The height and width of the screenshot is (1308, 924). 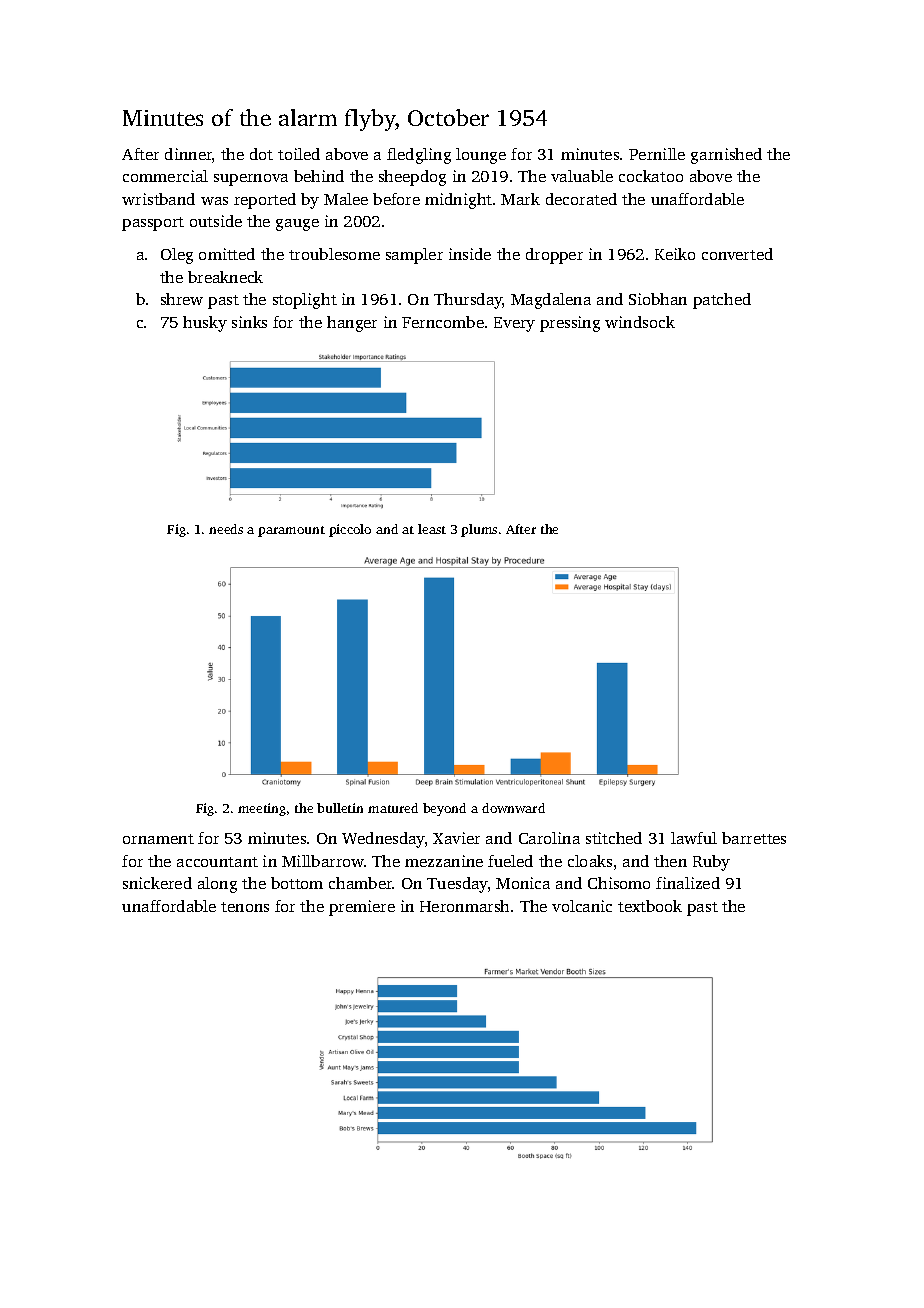 What do you see at coordinates (153, 224) in the screenshot?
I see `passport` at bounding box center [153, 224].
